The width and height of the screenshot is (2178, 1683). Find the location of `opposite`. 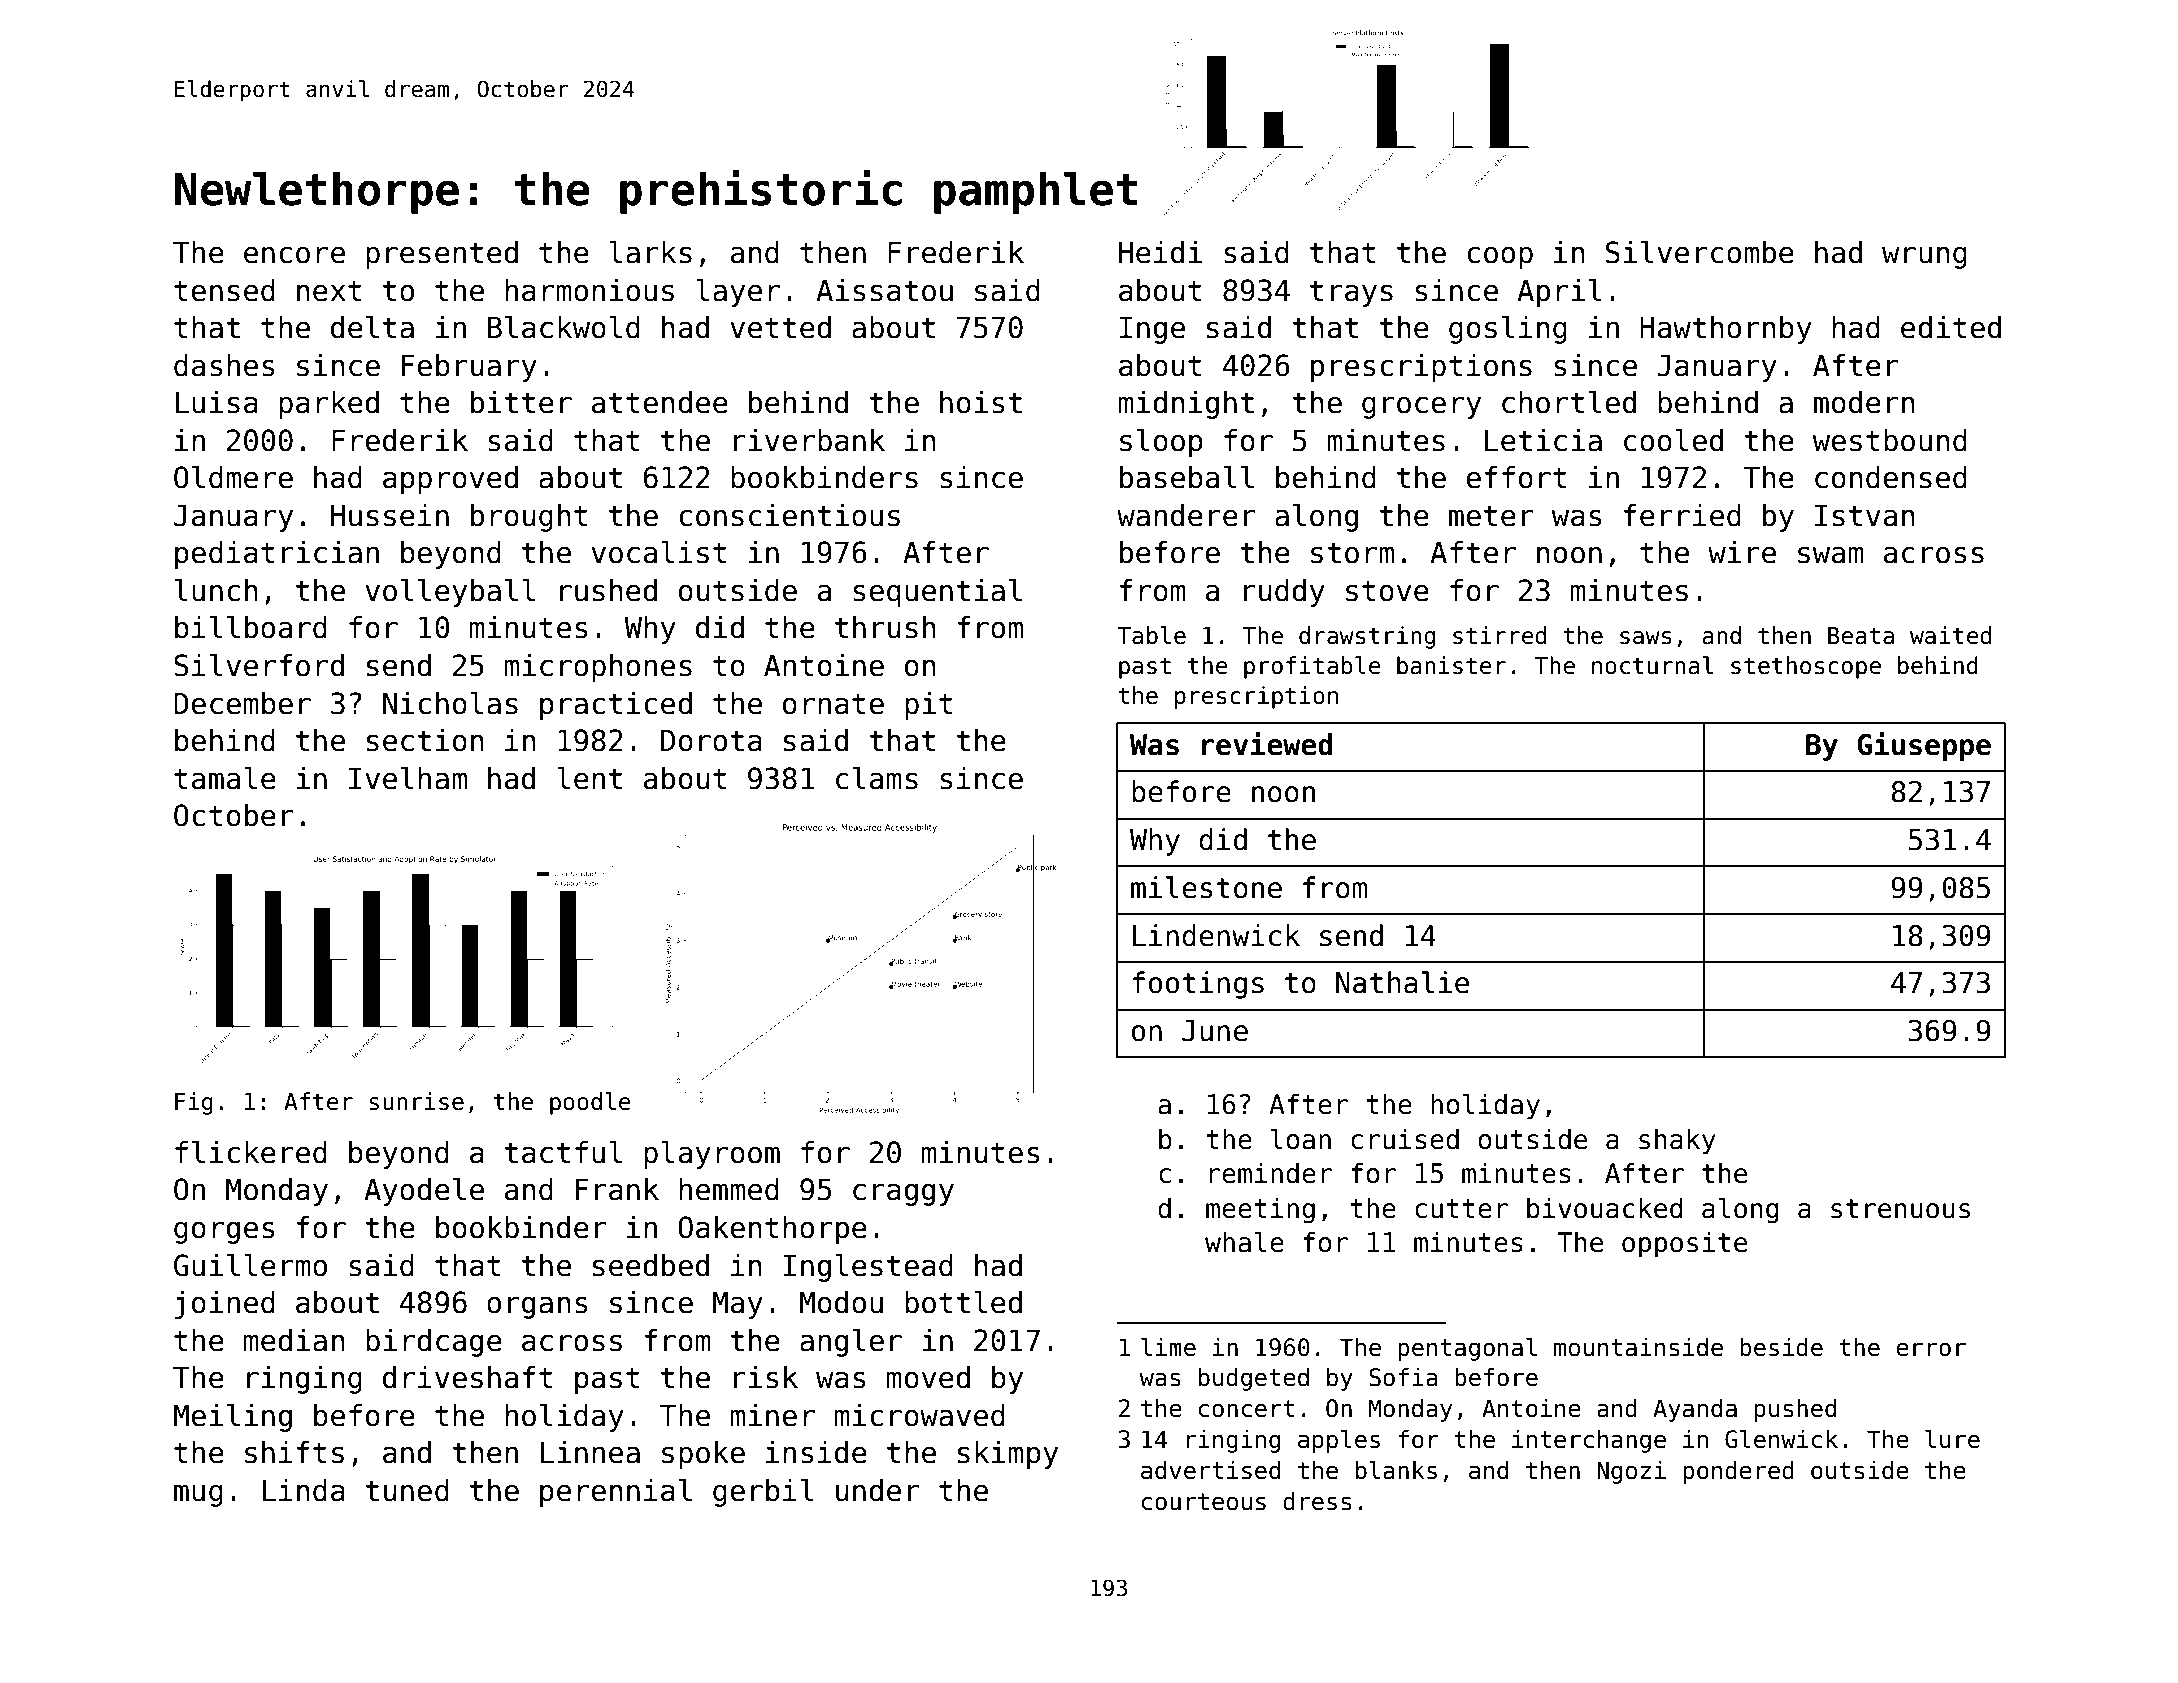

opposite is located at coordinates (1684, 1244).
